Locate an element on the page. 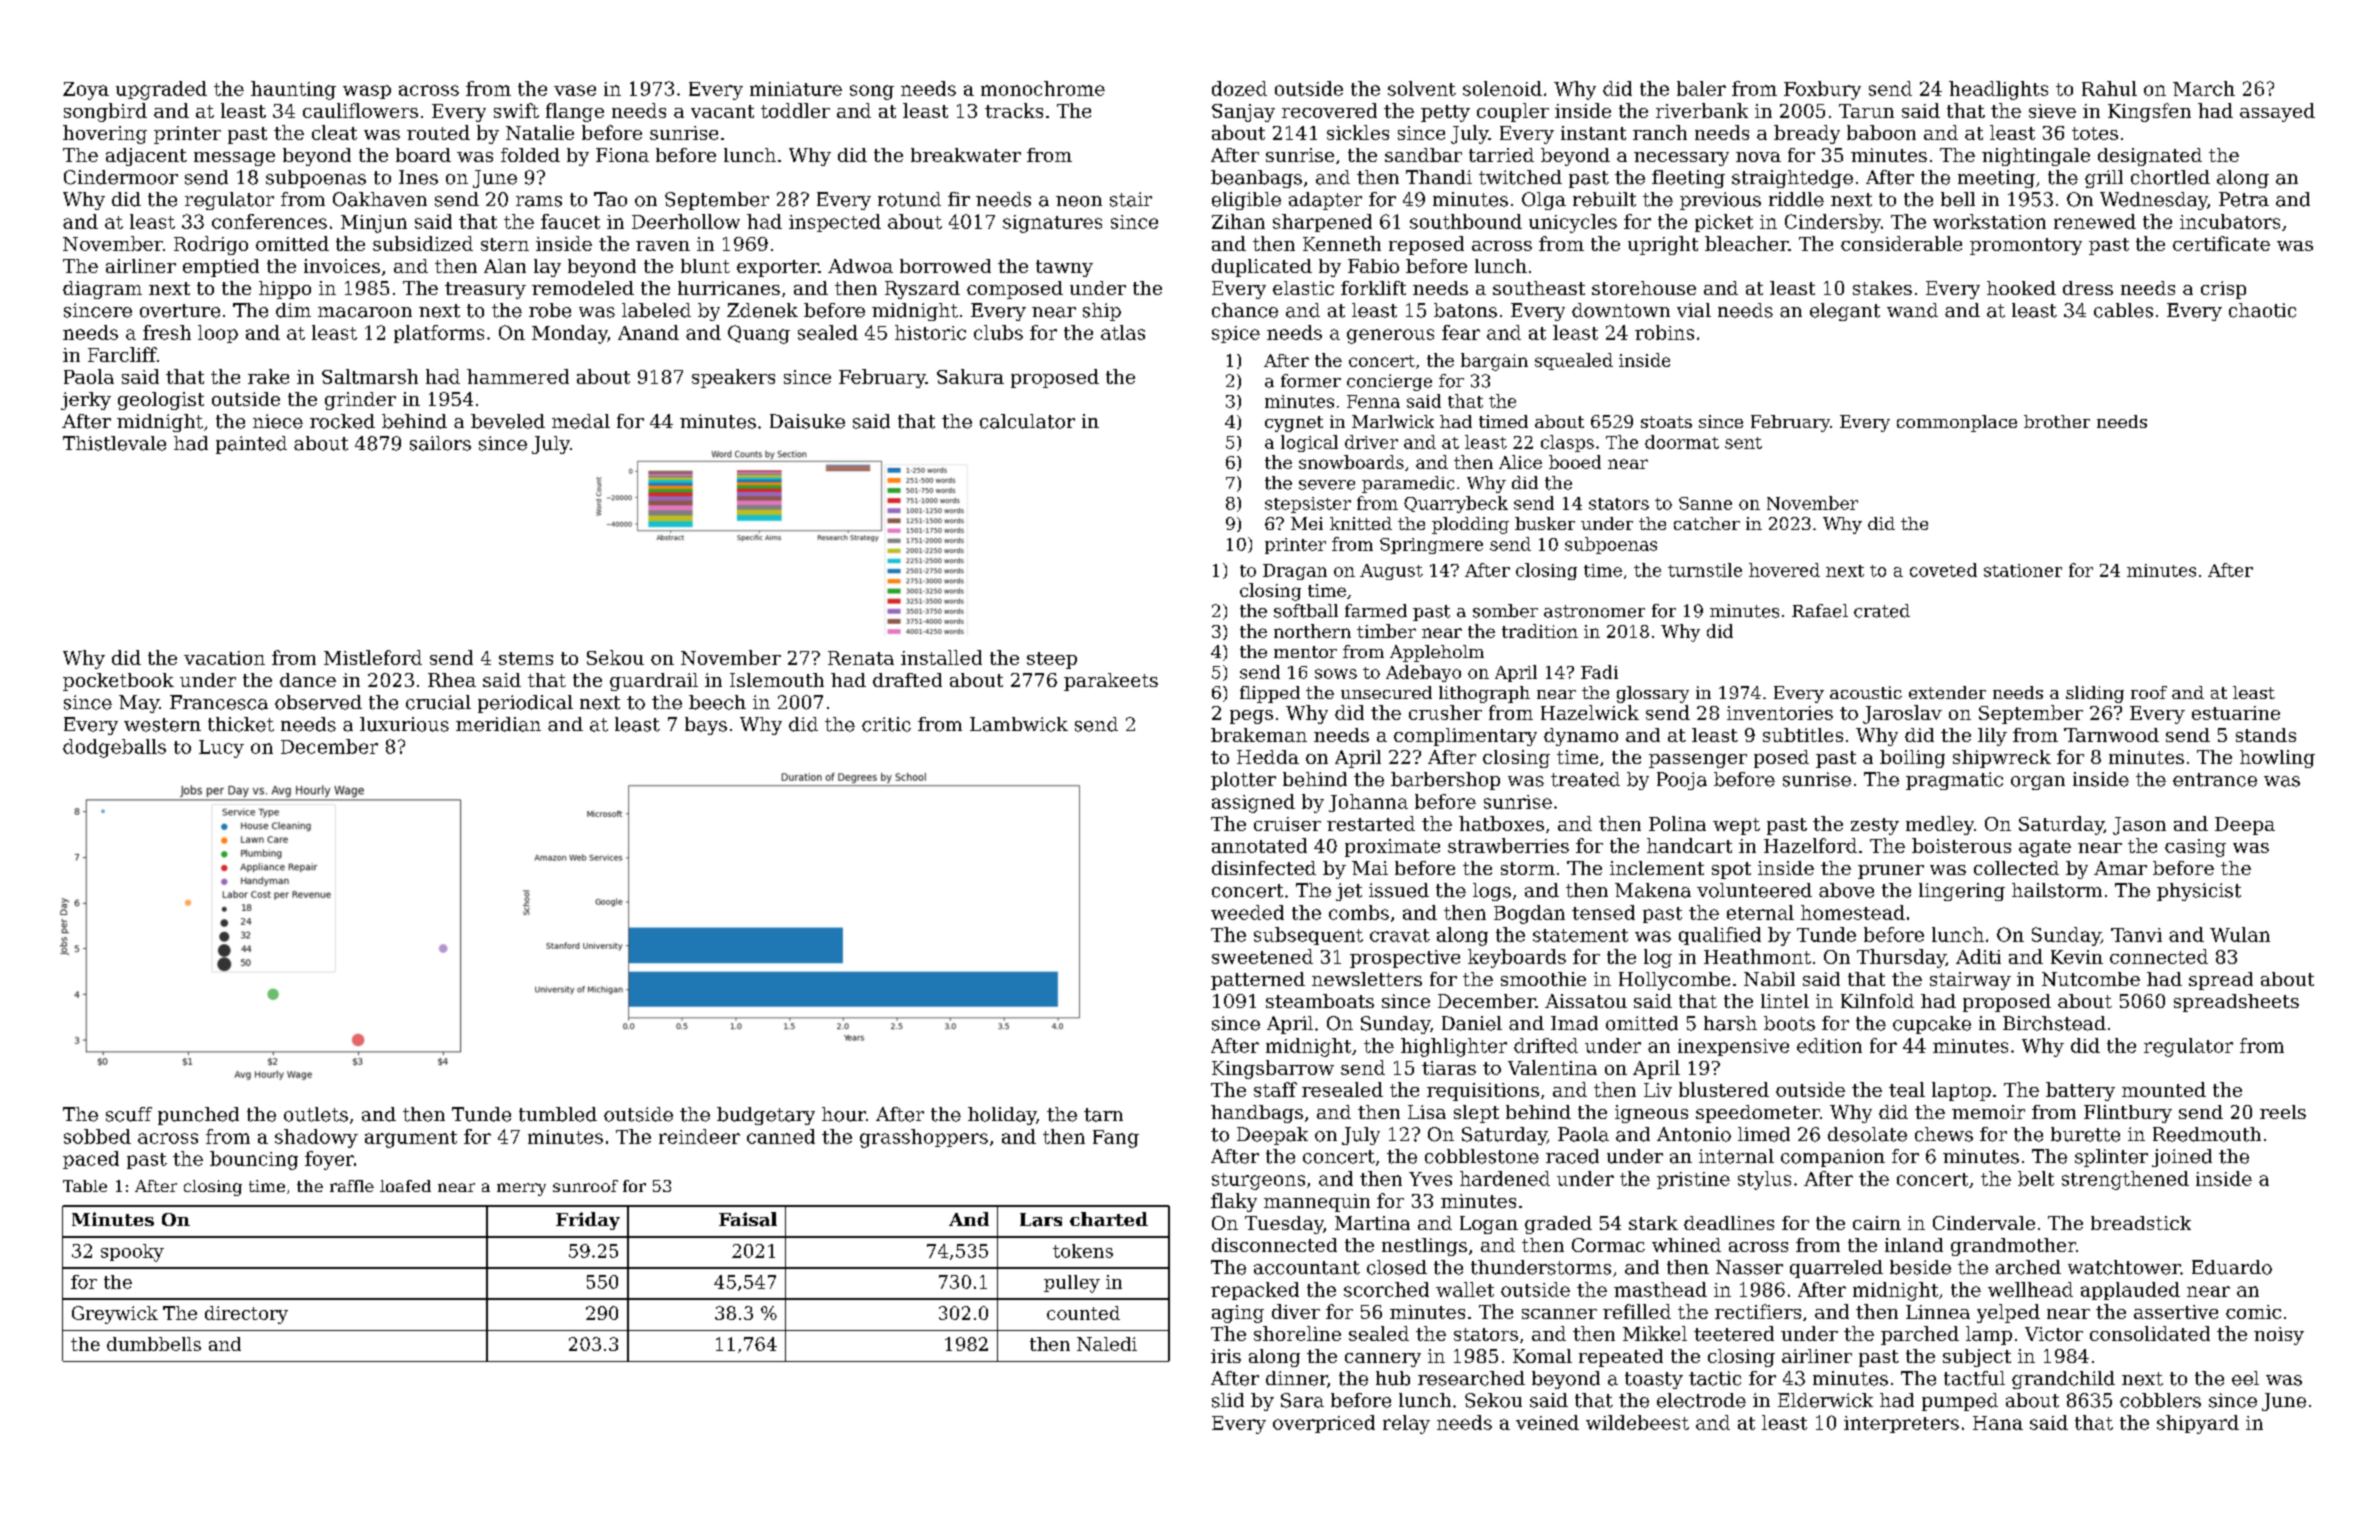 The width and height of the document is (2380, 1540). Naledi is located at coordinates (1107, 1344).
